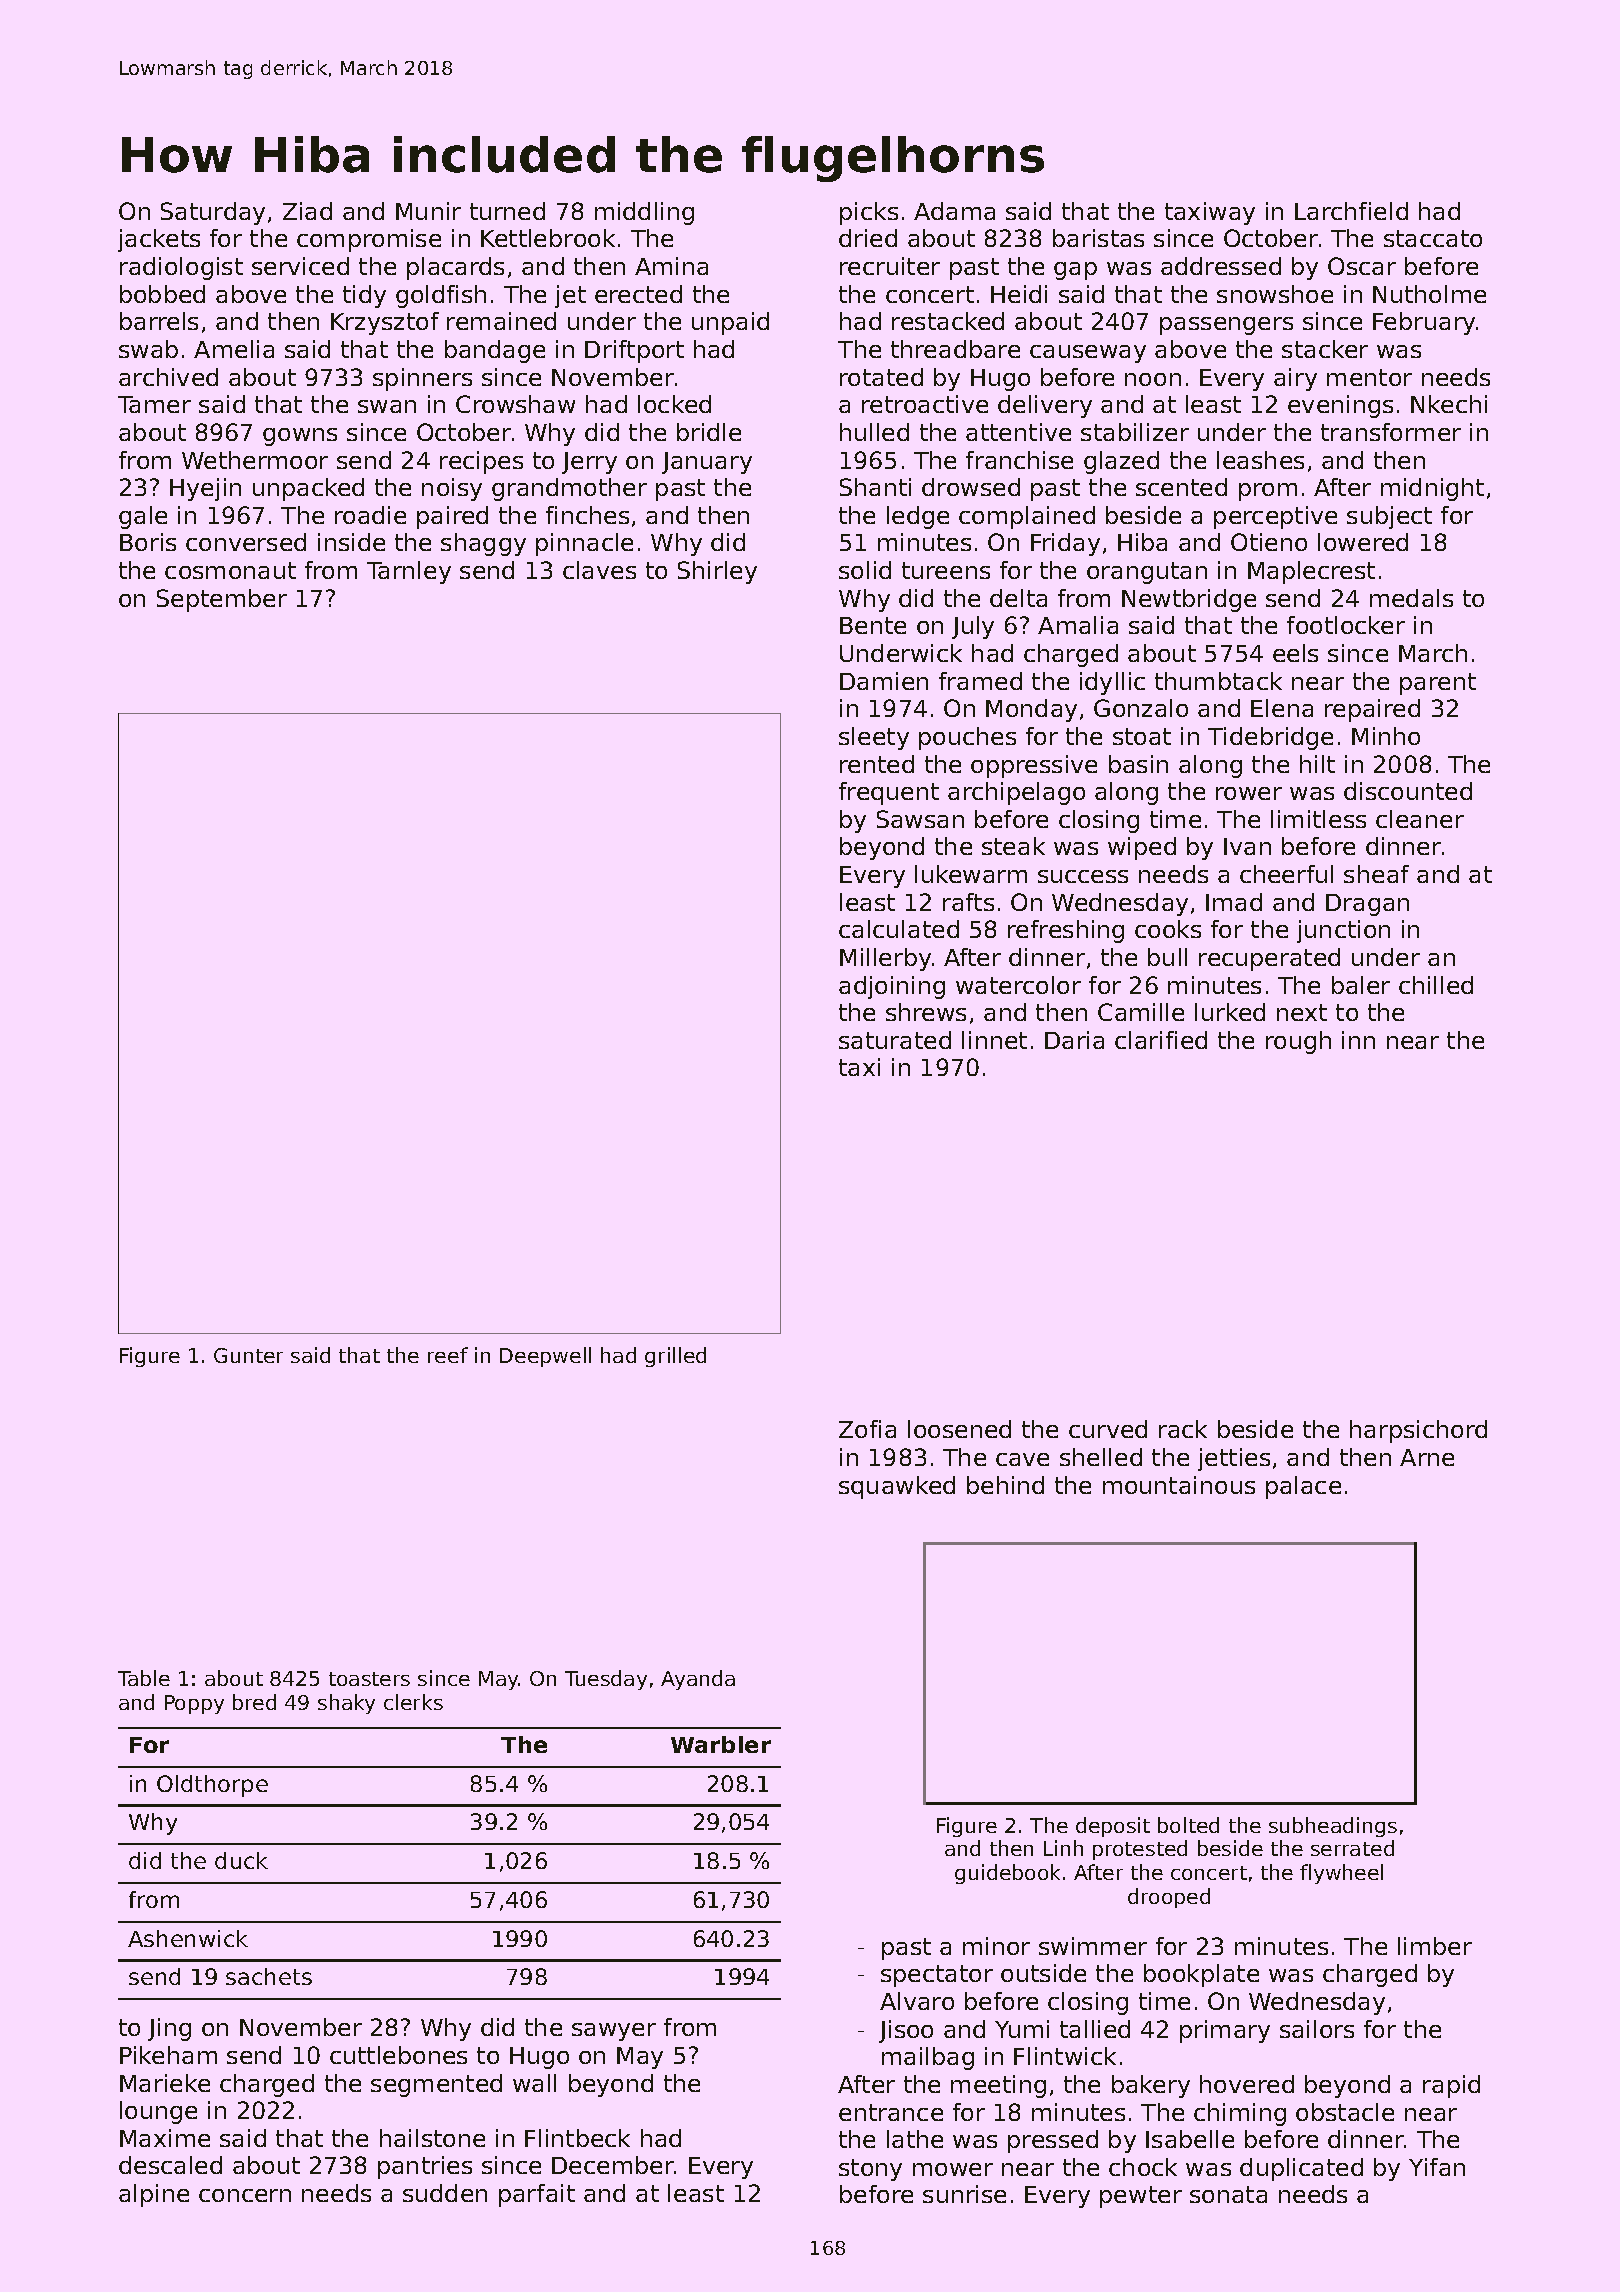 The image size is (1620, 2292). What do you see at coordinates (998, 2086) in the screenshot?
I see `meeting` at bounding box center [998, 2086].
